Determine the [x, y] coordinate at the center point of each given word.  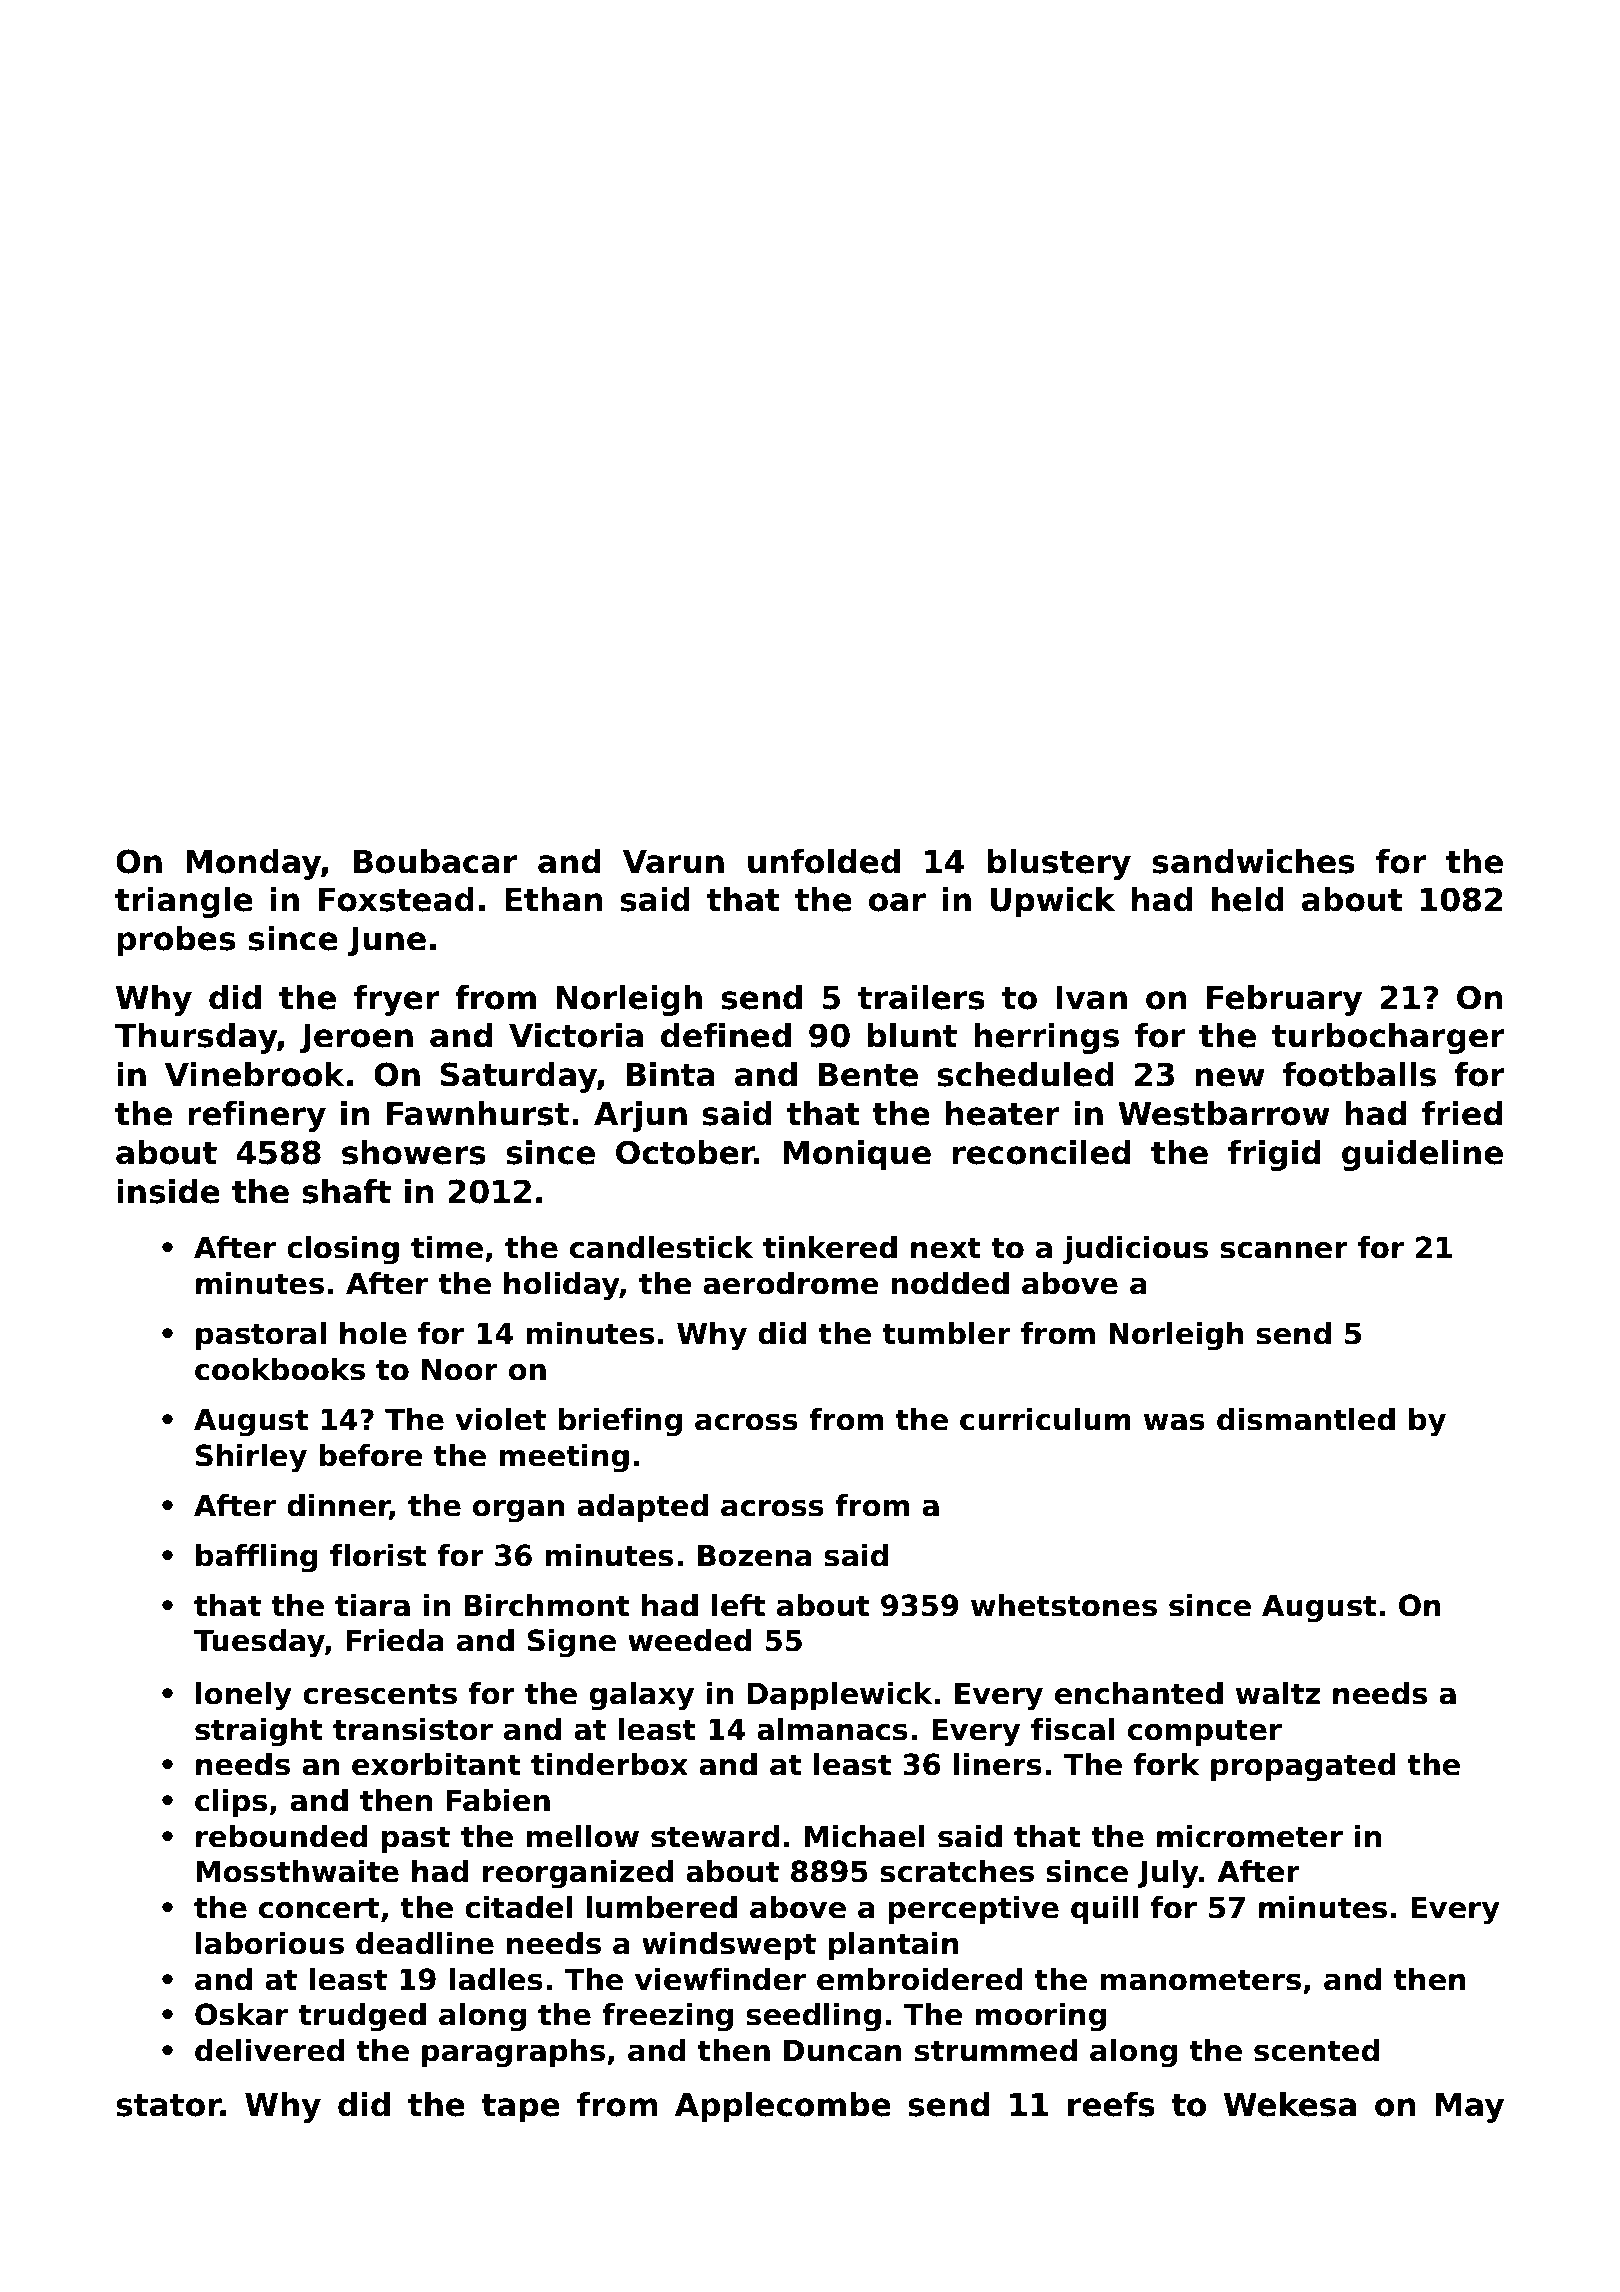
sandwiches [1254, 861]
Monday [253, 864]
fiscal [1072, 1729]
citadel [518, 1907]
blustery [1059, 864]
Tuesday [259, 1643]
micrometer [1250, 1836]
